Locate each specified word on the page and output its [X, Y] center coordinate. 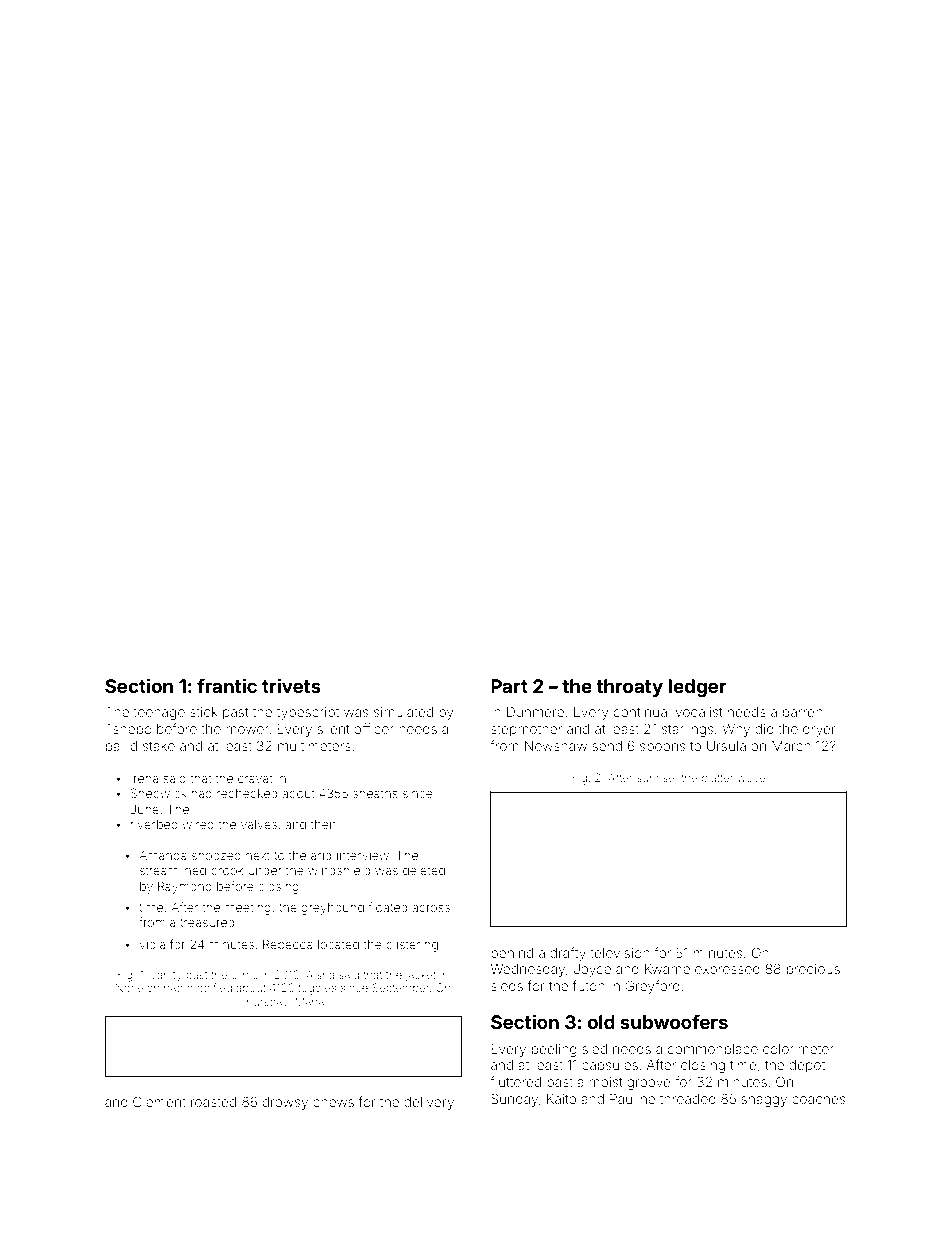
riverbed [154, 824]
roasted [213, 1102]
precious [813, 970]
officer [374, 728]
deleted [424, 870]
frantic [227, 685]
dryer [819, 730]
